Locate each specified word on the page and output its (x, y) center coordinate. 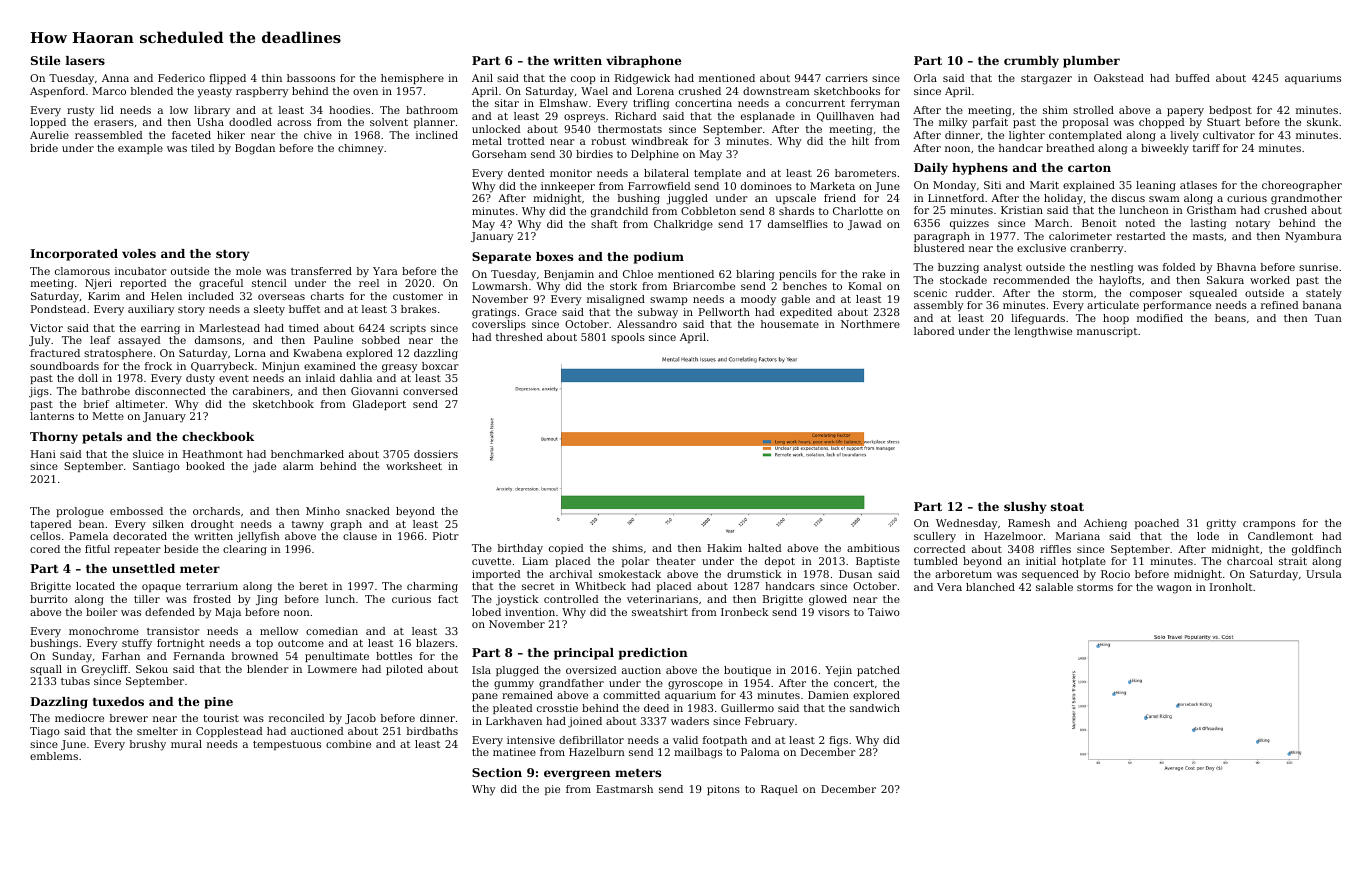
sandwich (875, 708)
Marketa (832, 186)
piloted (404, 670)
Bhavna (1236, 267)
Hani (43, 454)
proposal (1085, 123)
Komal (865, 286)
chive (318, 135)
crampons (1269, 525)
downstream (776, 91)
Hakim (724, 548)
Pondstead (58, 309)
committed (631, 695)
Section (497, 772)
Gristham (1211, 210)
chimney (360, 149)
